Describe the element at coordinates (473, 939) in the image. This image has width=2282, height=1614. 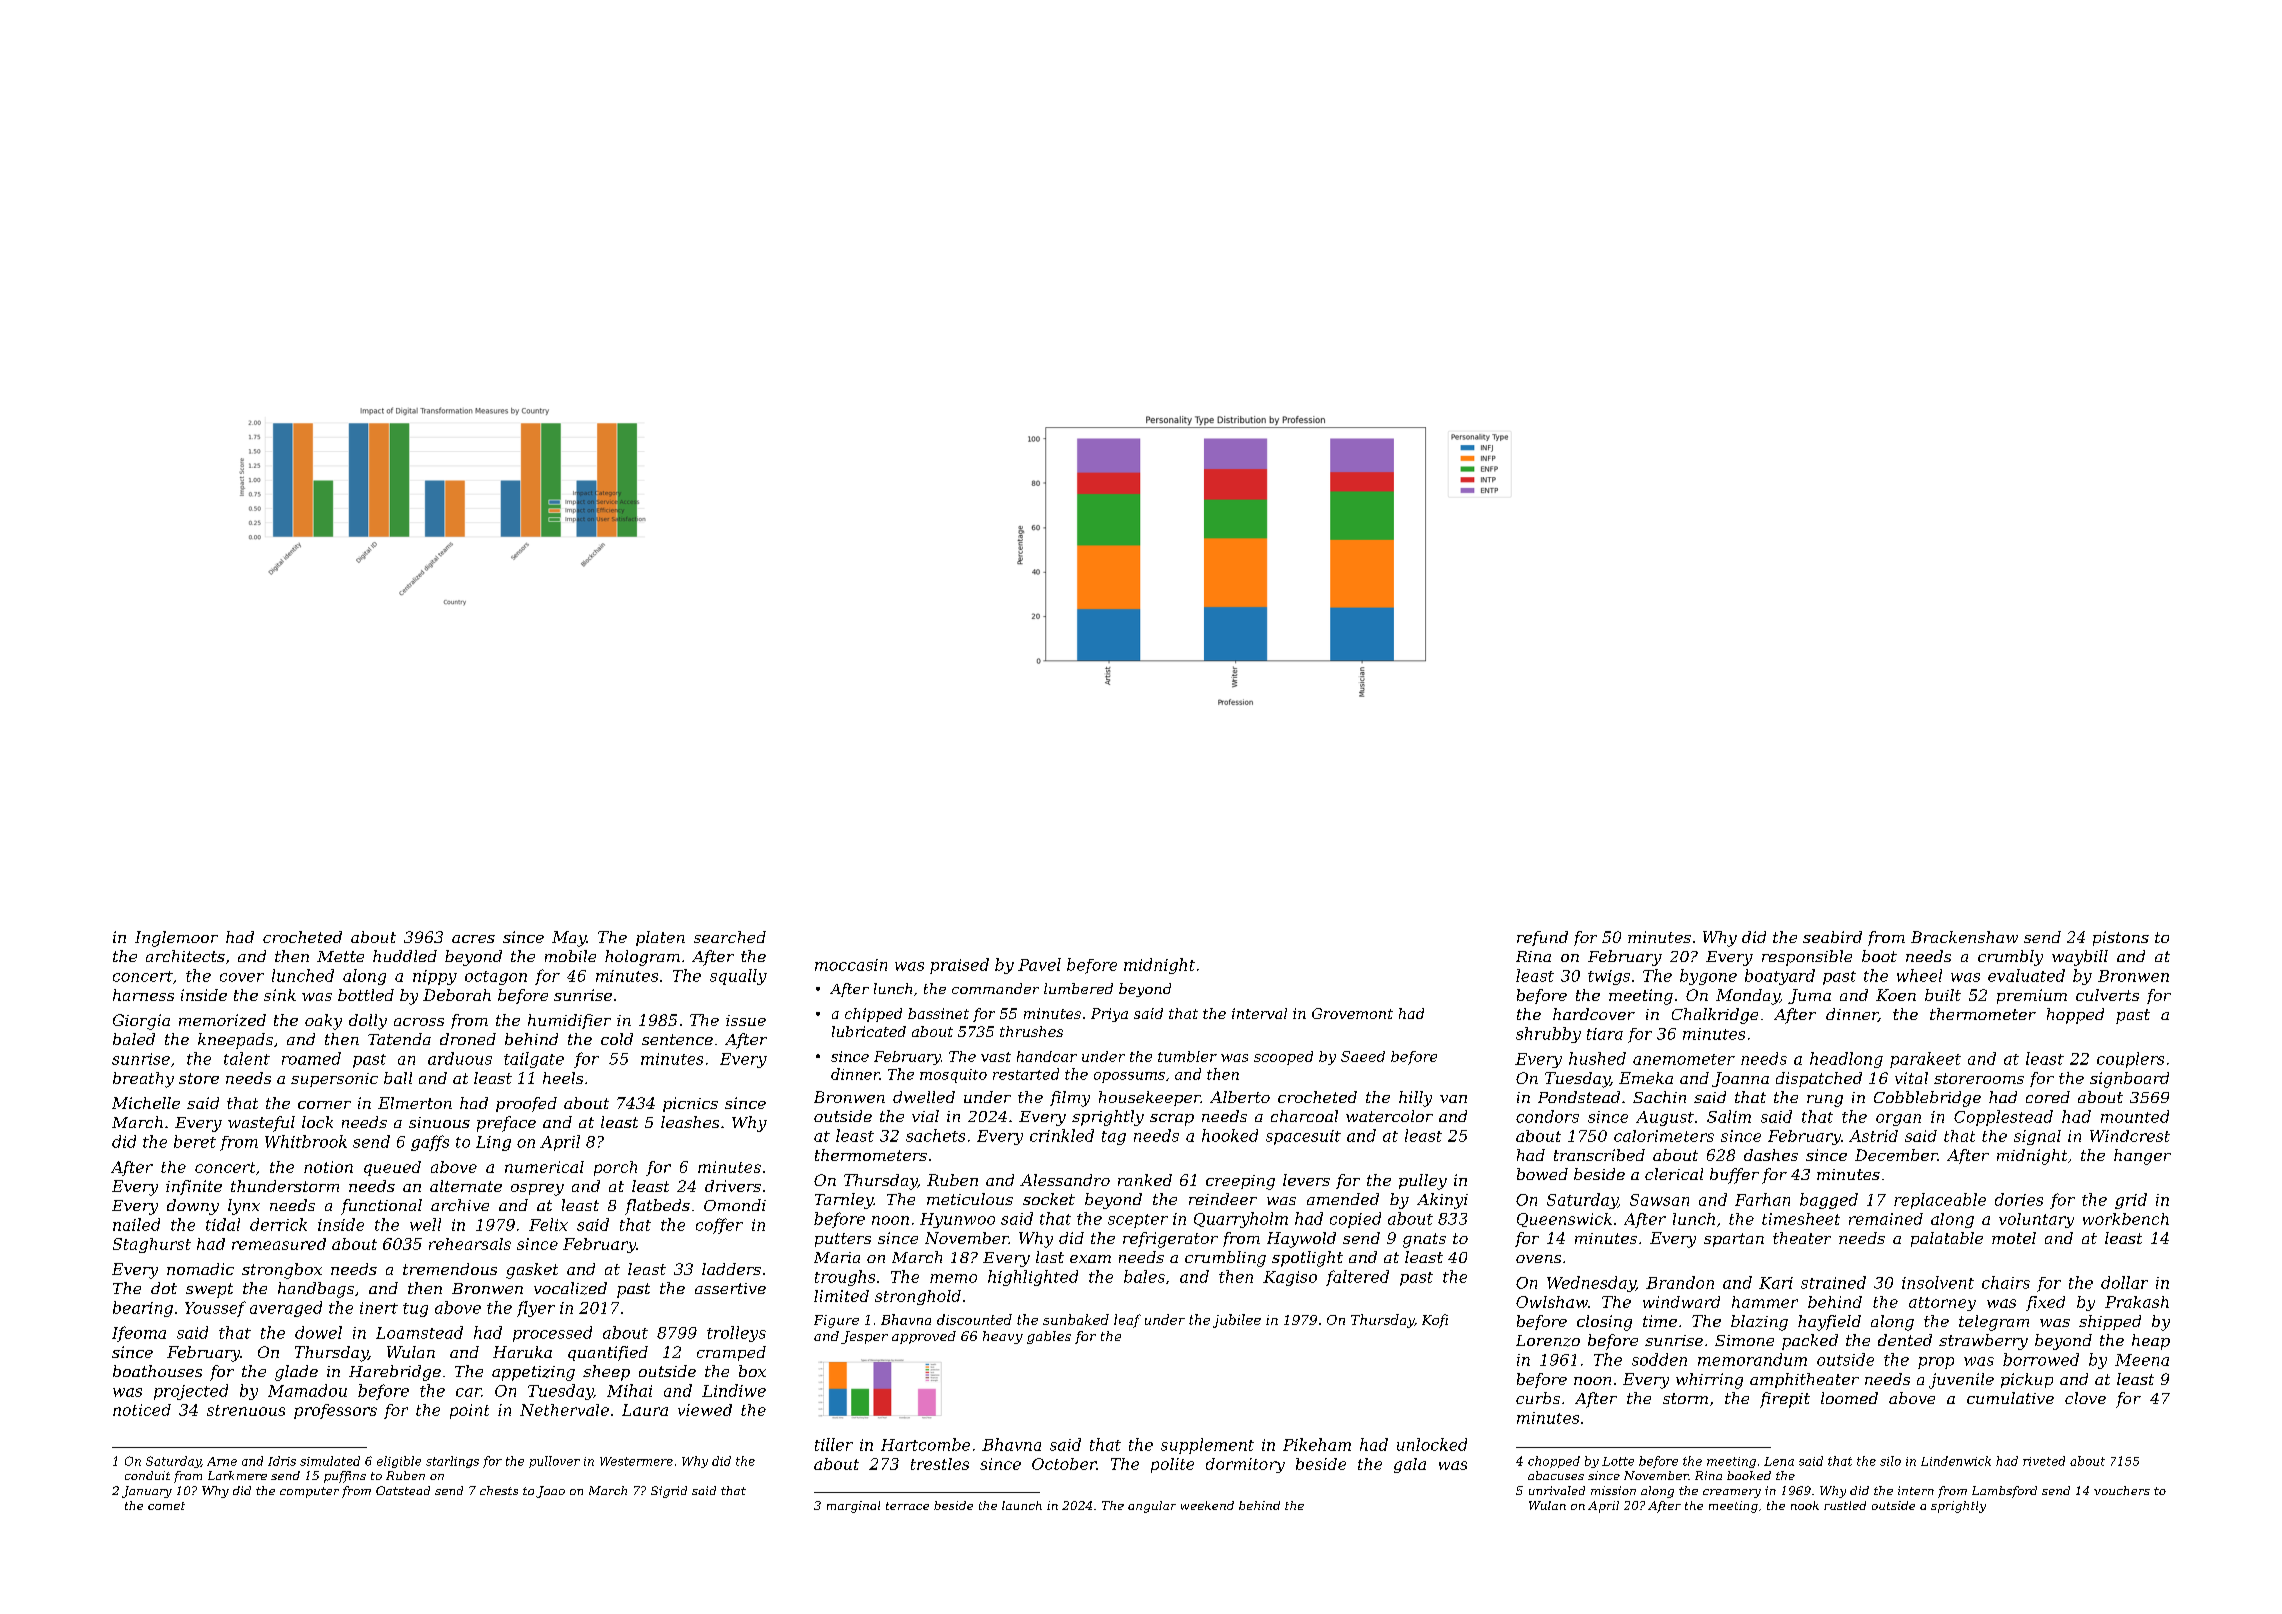
I see `acres` at that location.
